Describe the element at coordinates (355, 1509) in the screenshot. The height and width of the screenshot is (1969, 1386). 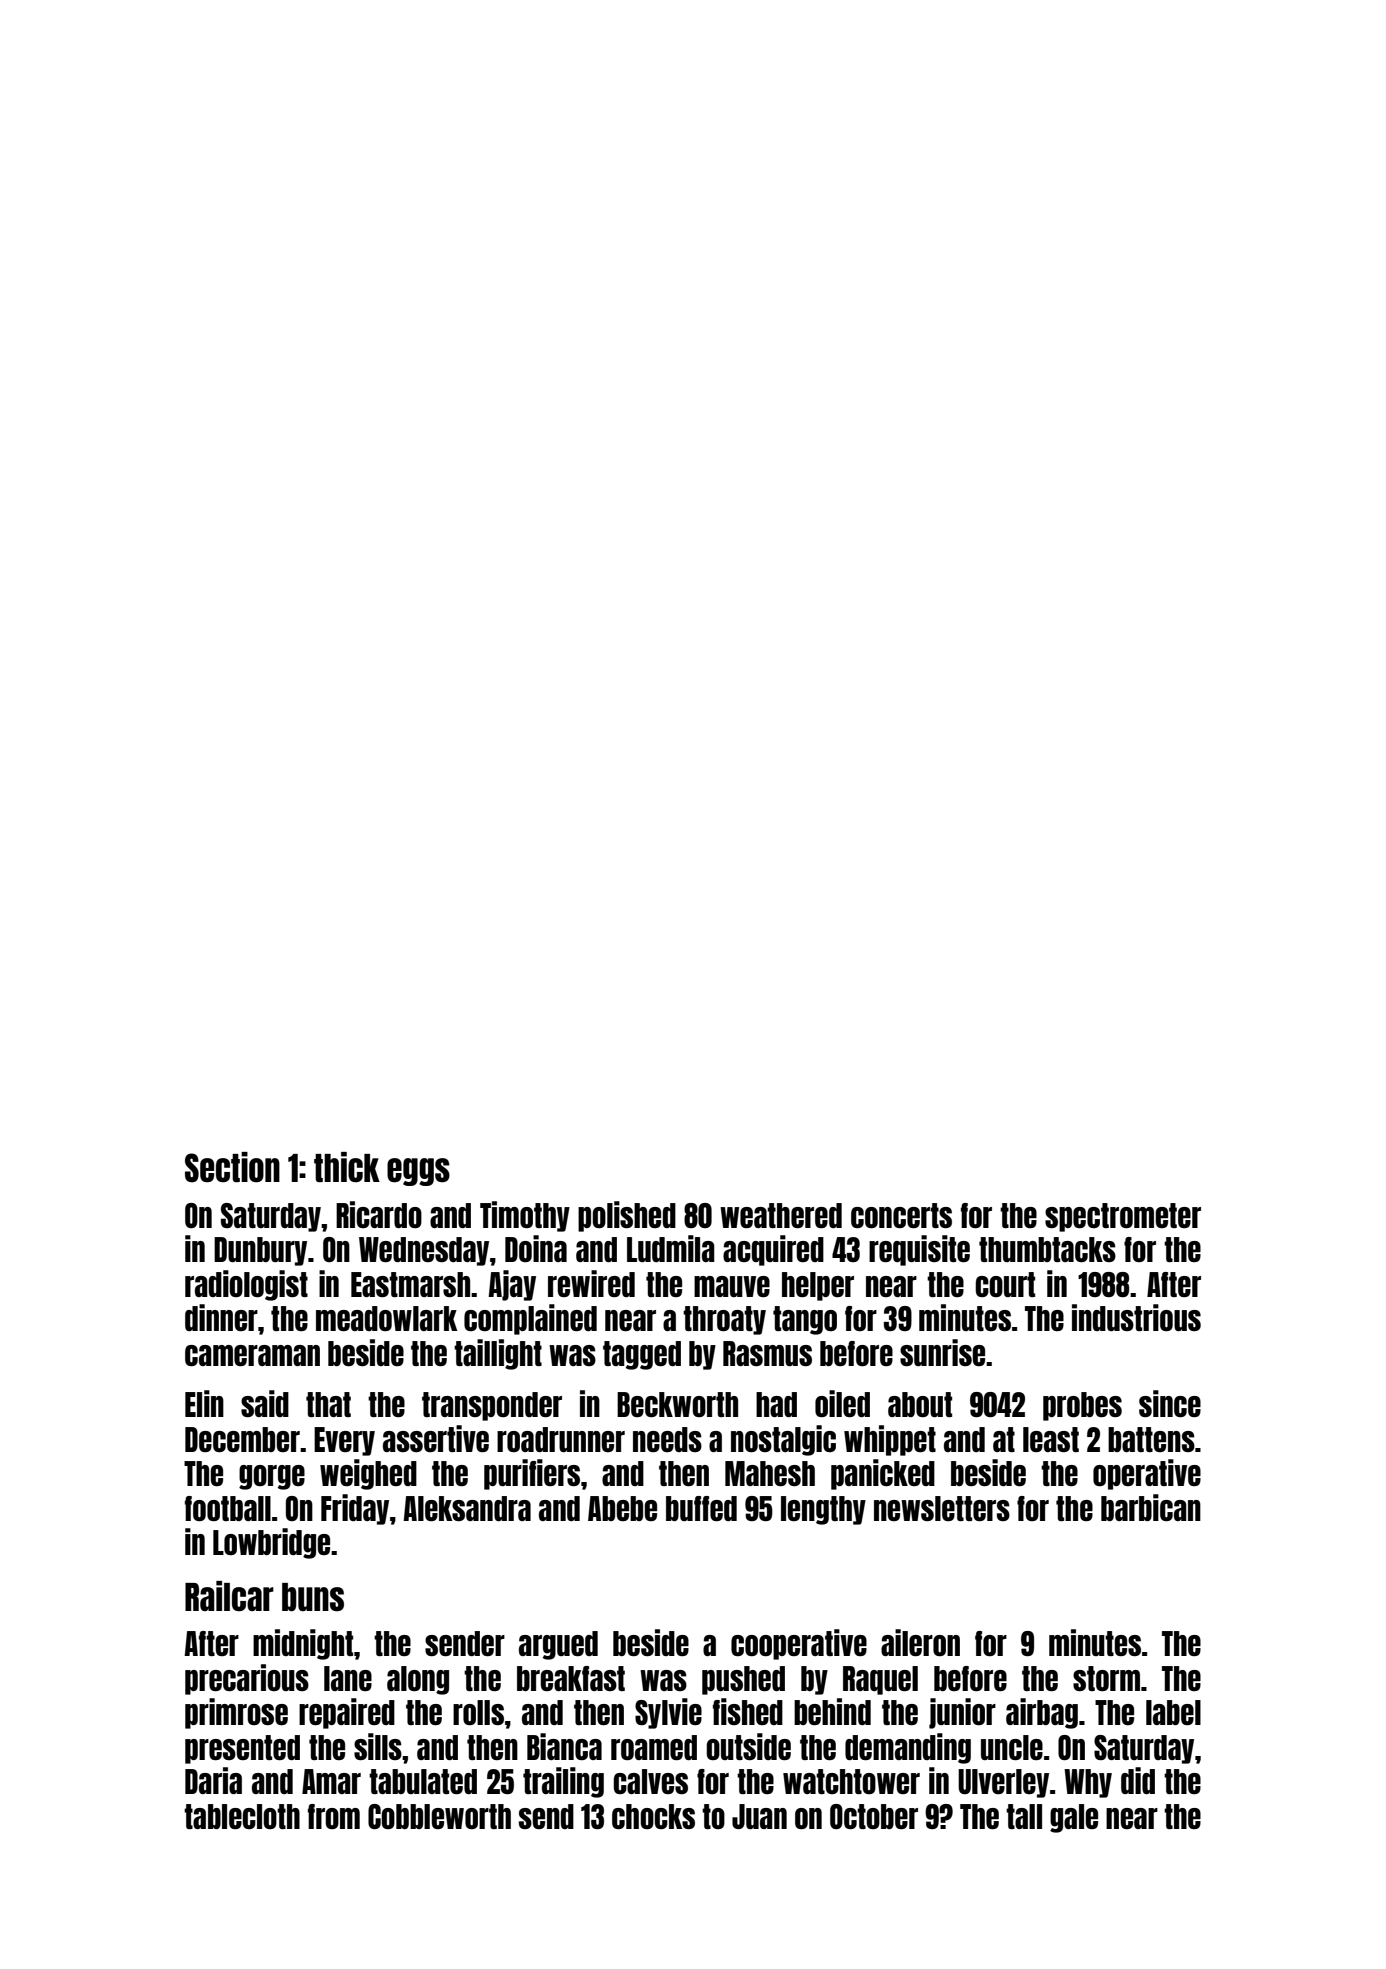
I see `Friday` at that location.
